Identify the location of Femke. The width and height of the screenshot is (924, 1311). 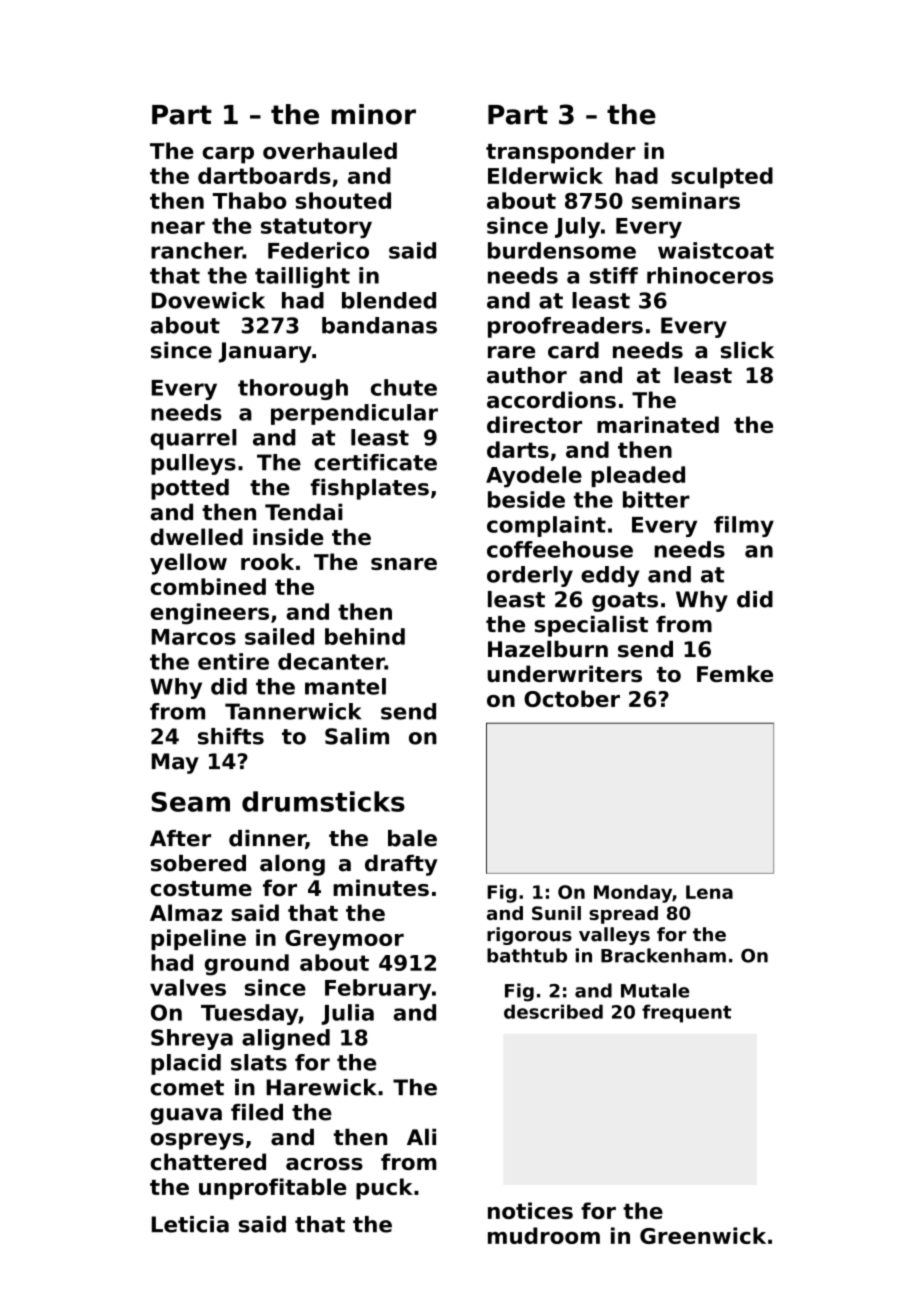
(735, 673).
